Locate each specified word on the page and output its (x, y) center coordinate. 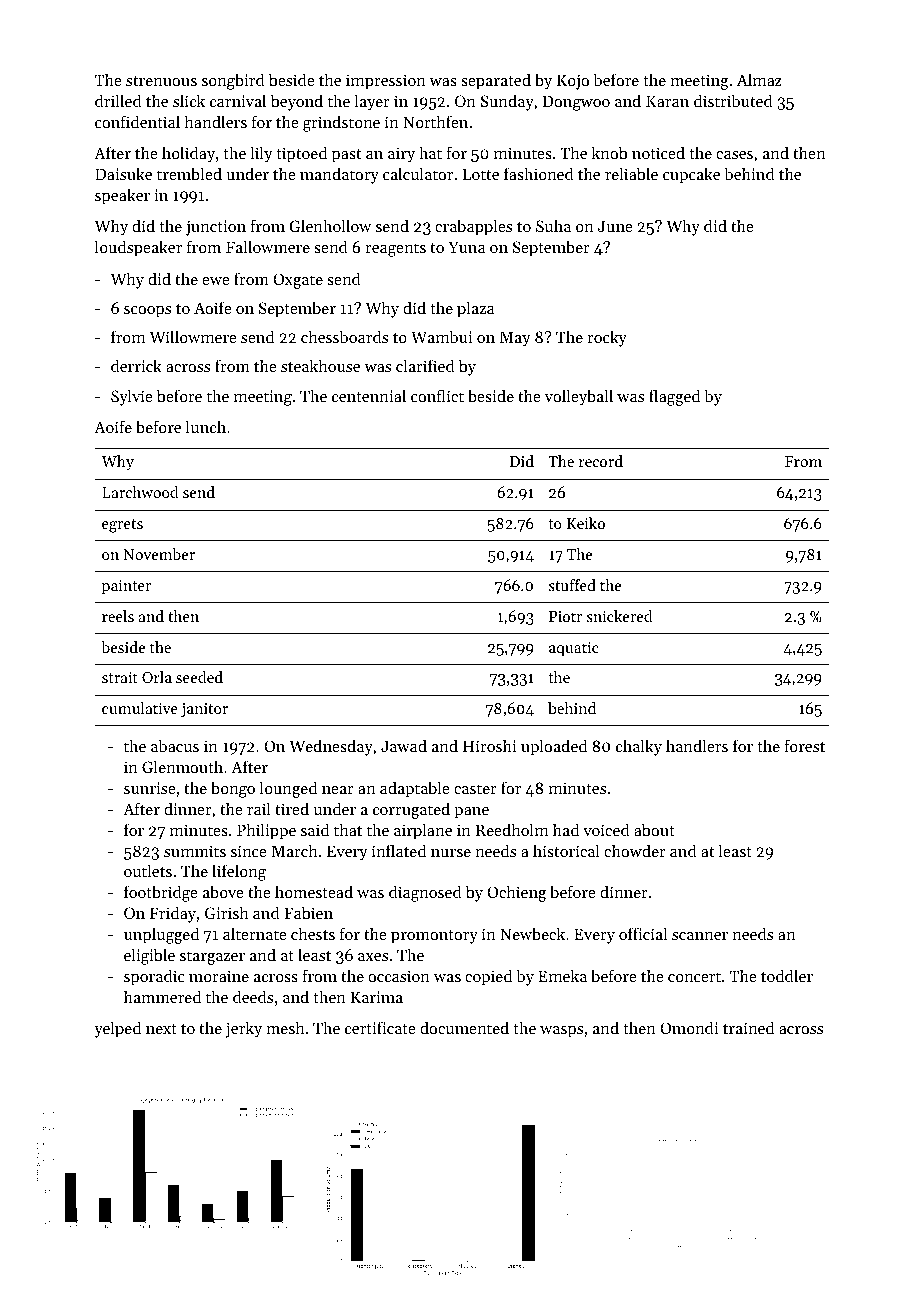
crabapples (473, 227)
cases (734, 155)
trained (748, 1027)
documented (464, 1027)
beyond (297, 102)
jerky (243, 1029)
